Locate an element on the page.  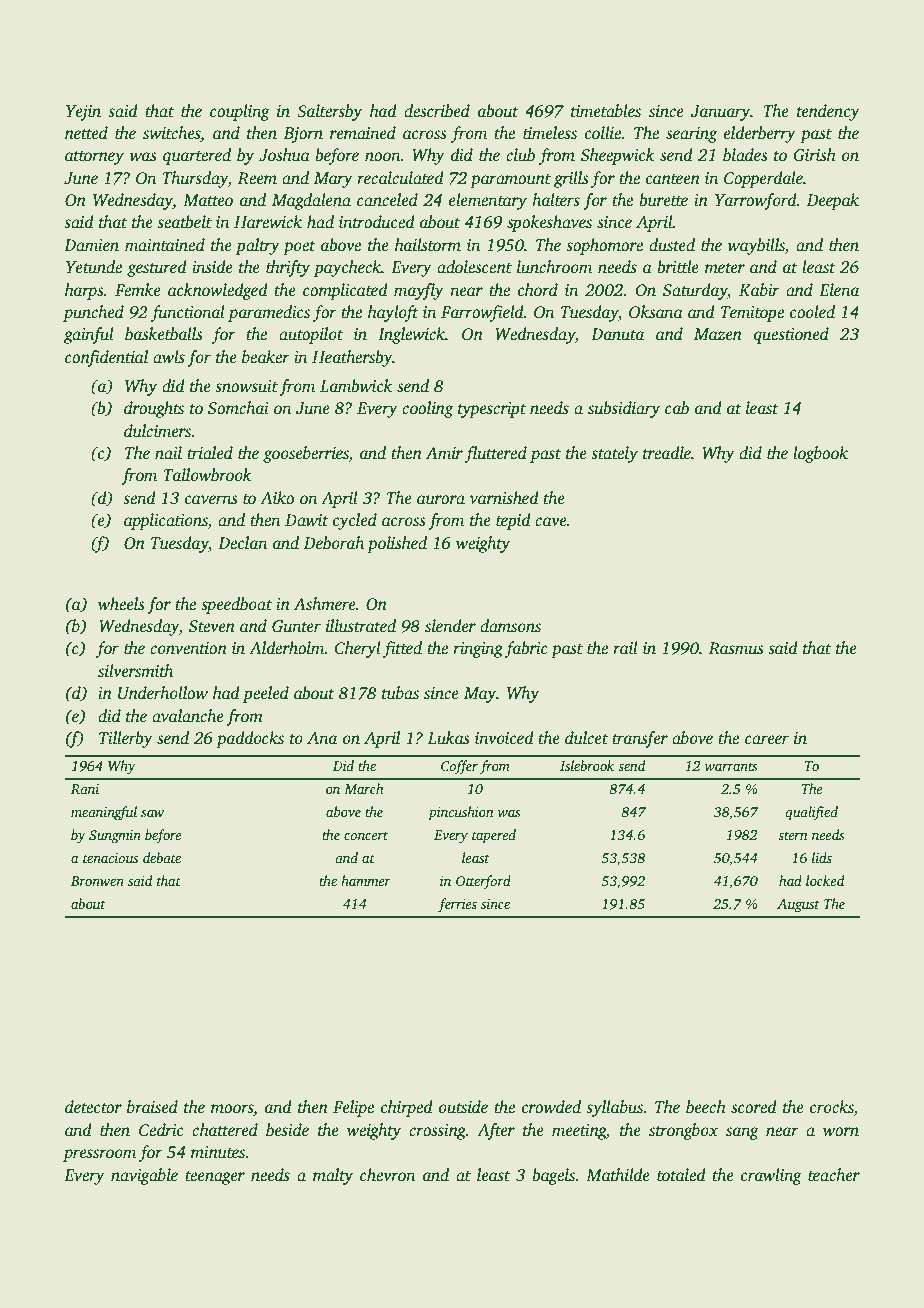
chevron is located at coordinates (387, 1175).
